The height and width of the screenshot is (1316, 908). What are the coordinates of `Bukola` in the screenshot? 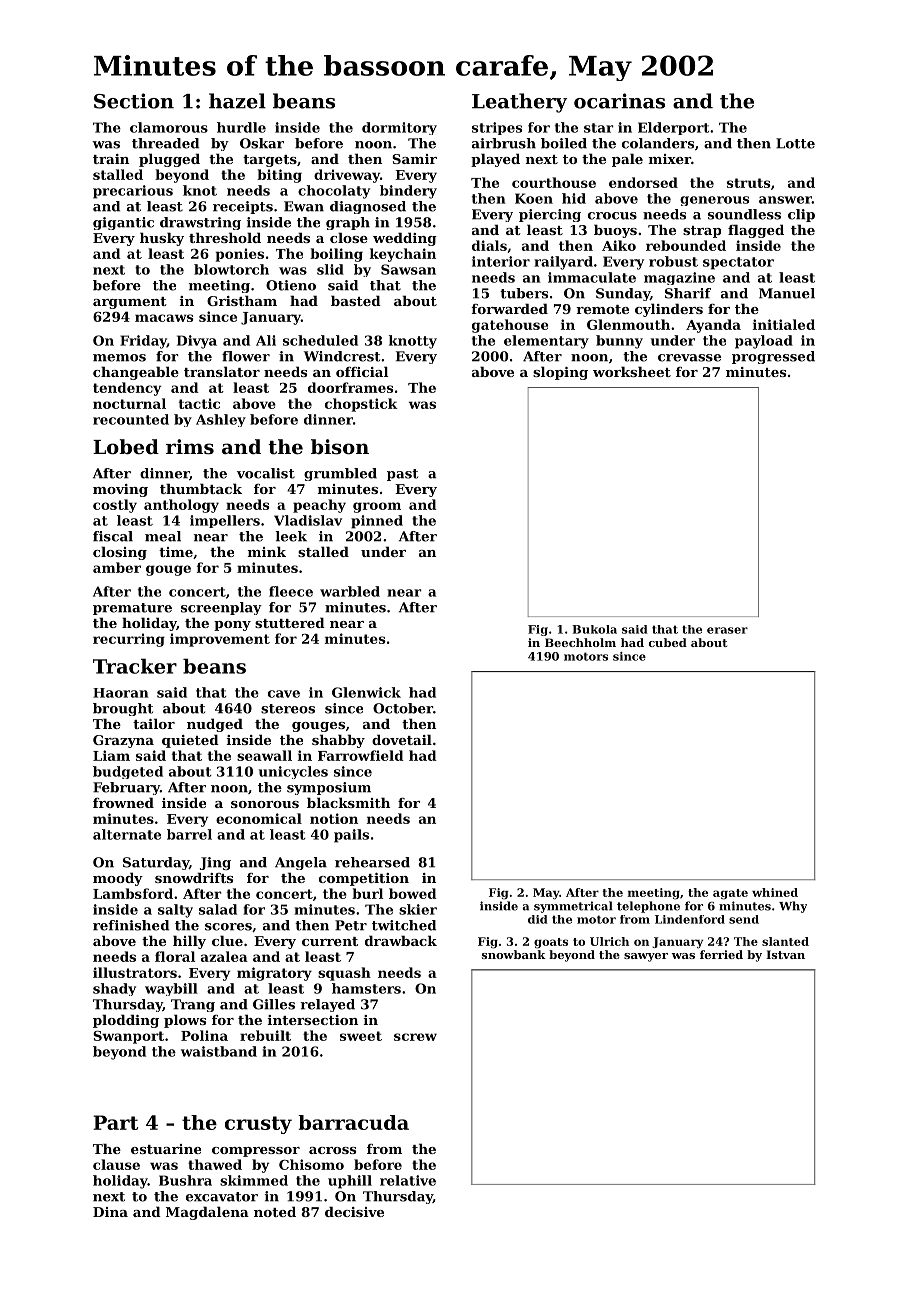 It's located at (594, 629).
